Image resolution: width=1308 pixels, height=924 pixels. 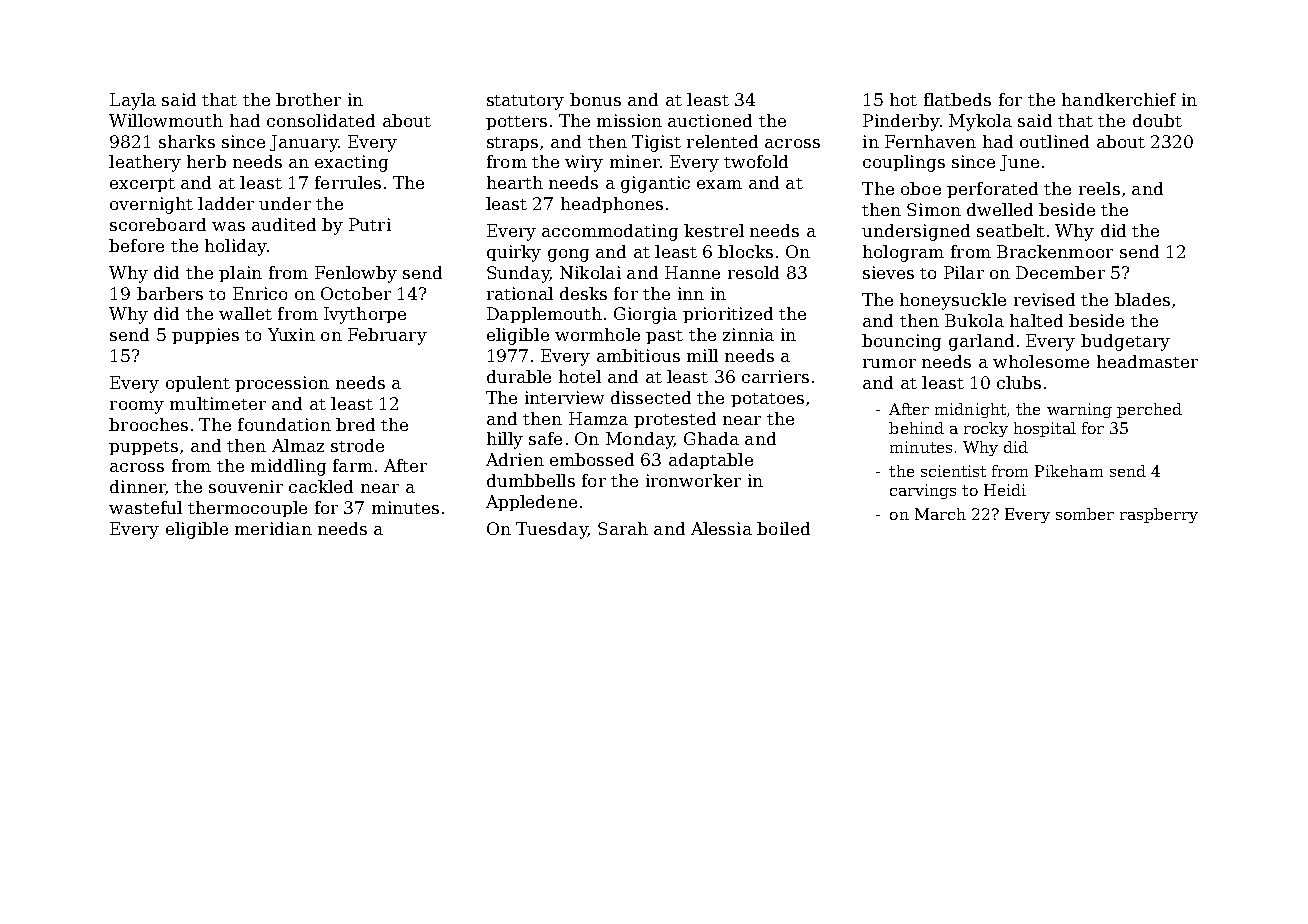 I want to click on outlined, so click(x=1054, y=141).
